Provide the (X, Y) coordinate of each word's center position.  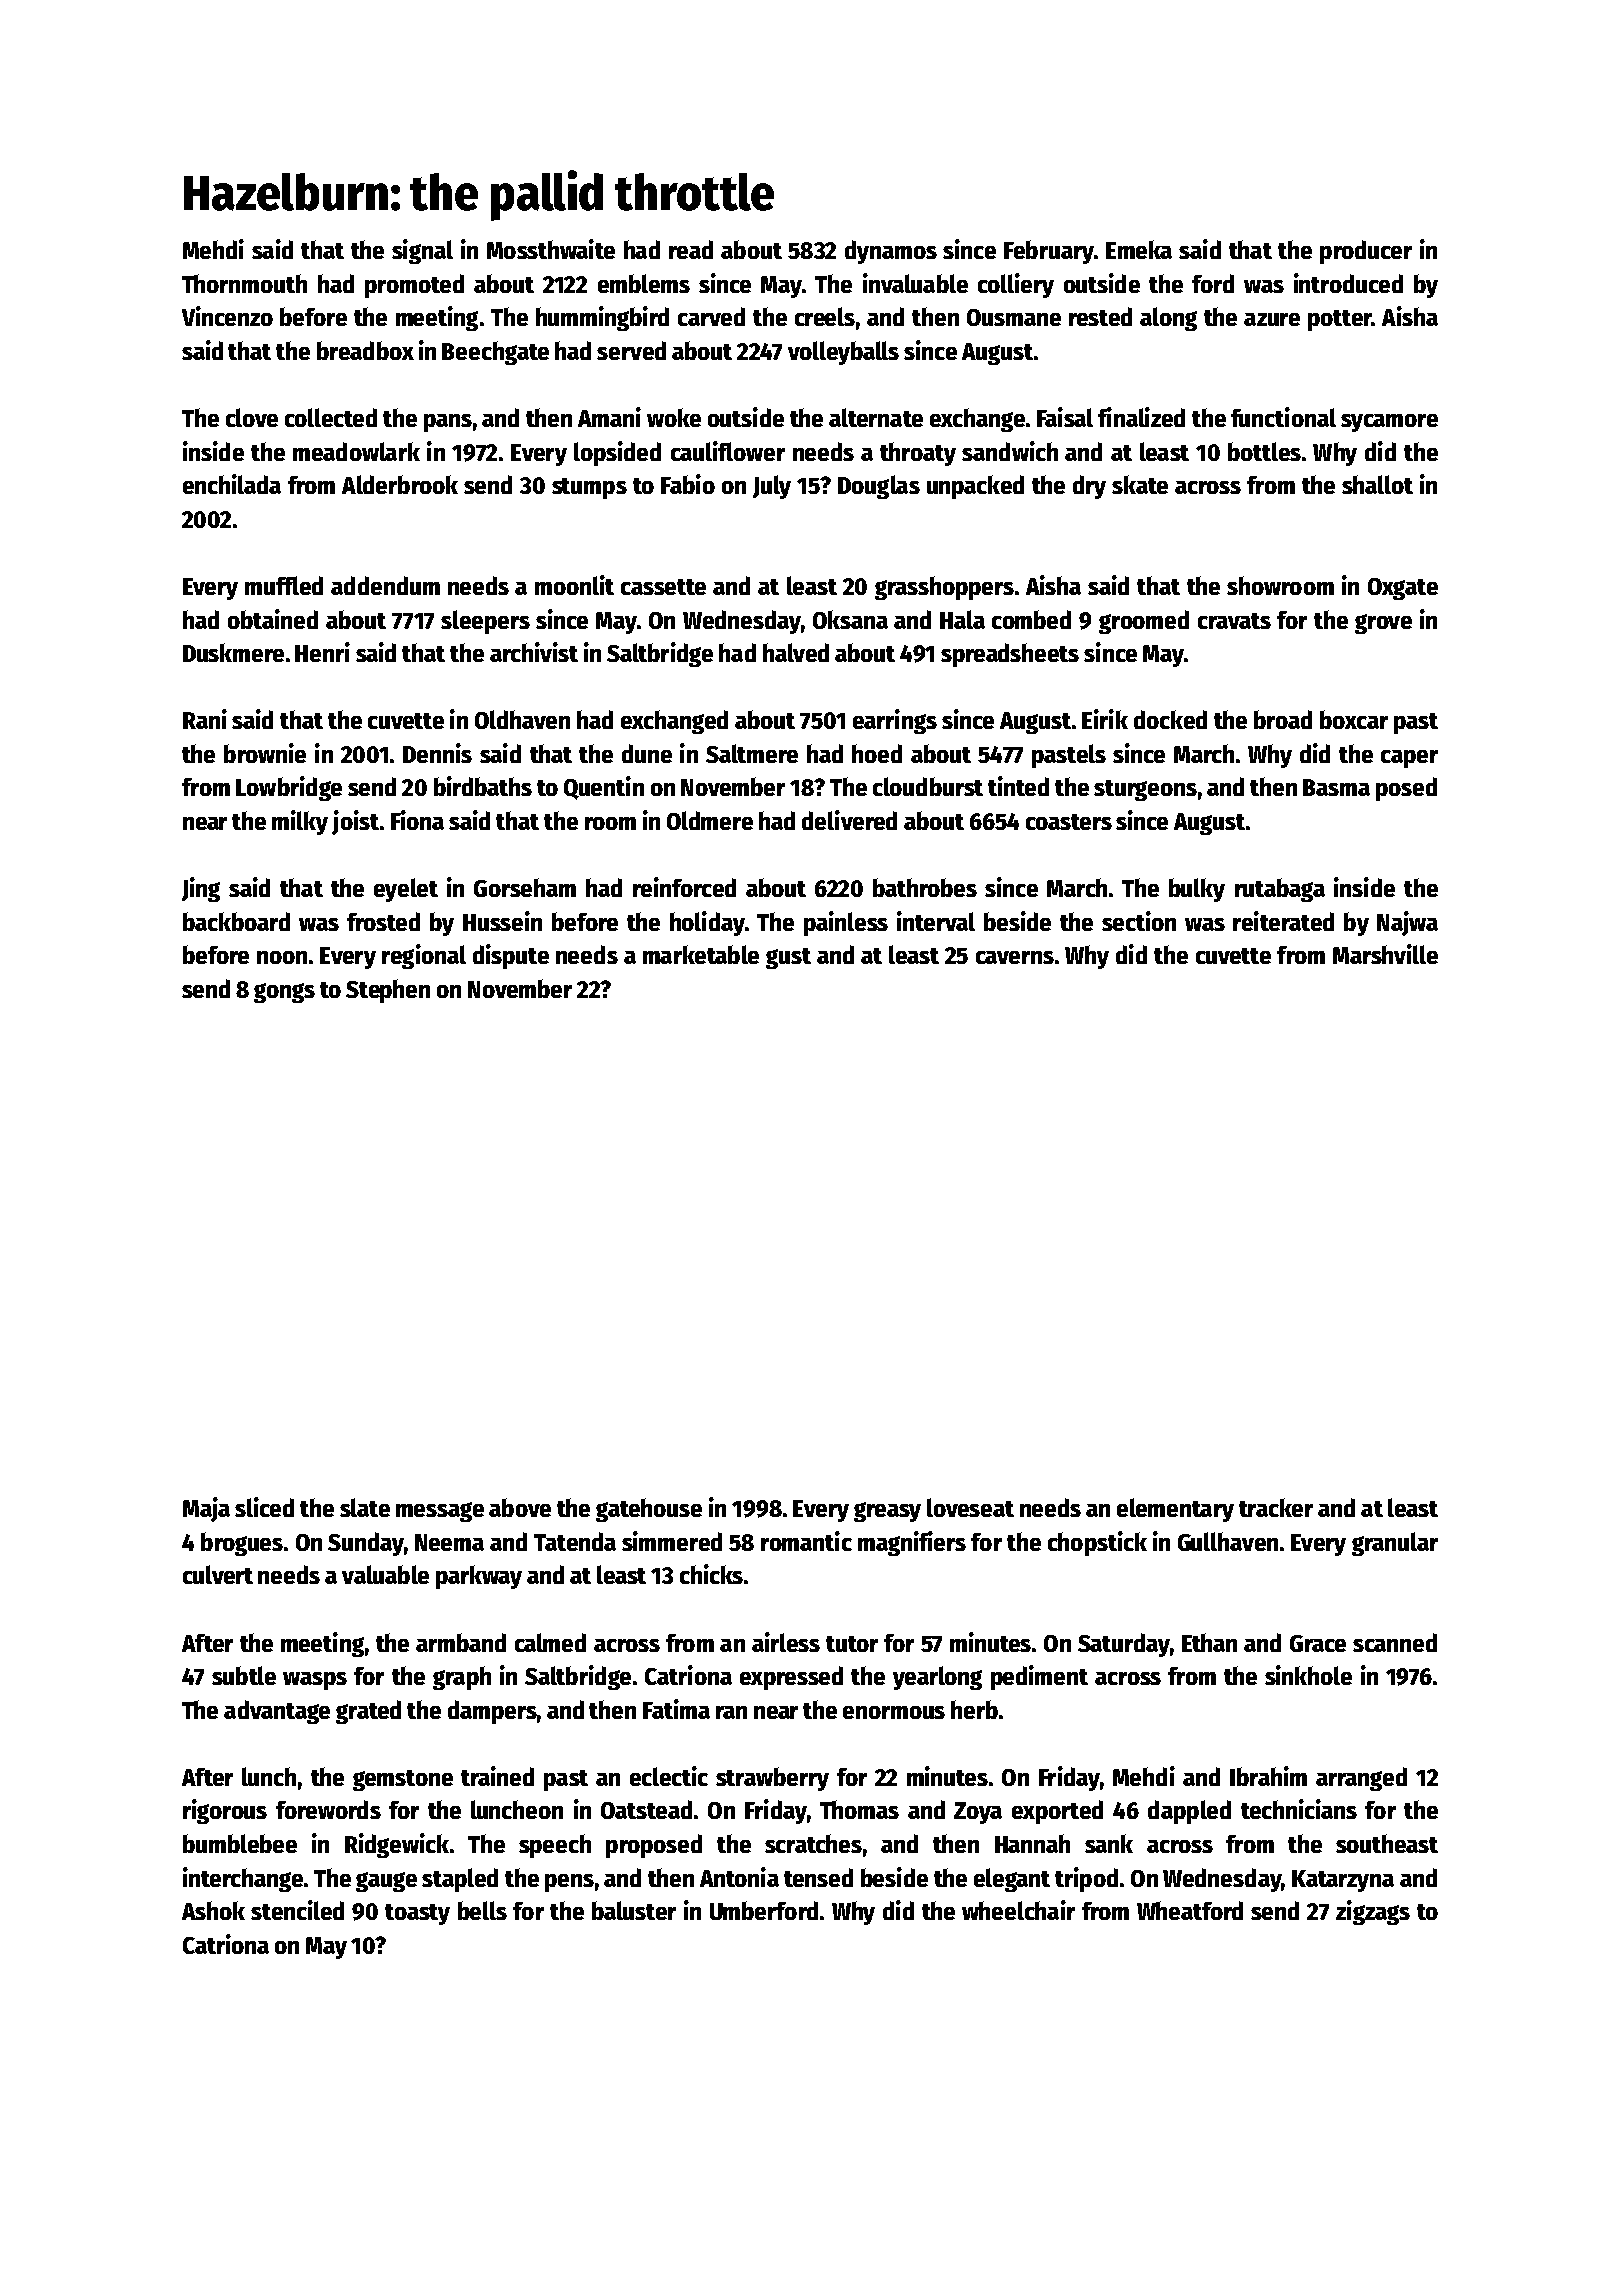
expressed (791, 1678)
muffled (284, 585)
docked (1170, 719)
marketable (701, 954)
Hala (962, 619)
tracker (1276, 1507)
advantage (277, 1712)
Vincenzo (227, 316)
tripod (1086, 1879)
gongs (284, 993)
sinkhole (1308, 1675)
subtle (244, 1675)
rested (1100, 316)
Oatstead (646, 1809)
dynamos (891, 252)
